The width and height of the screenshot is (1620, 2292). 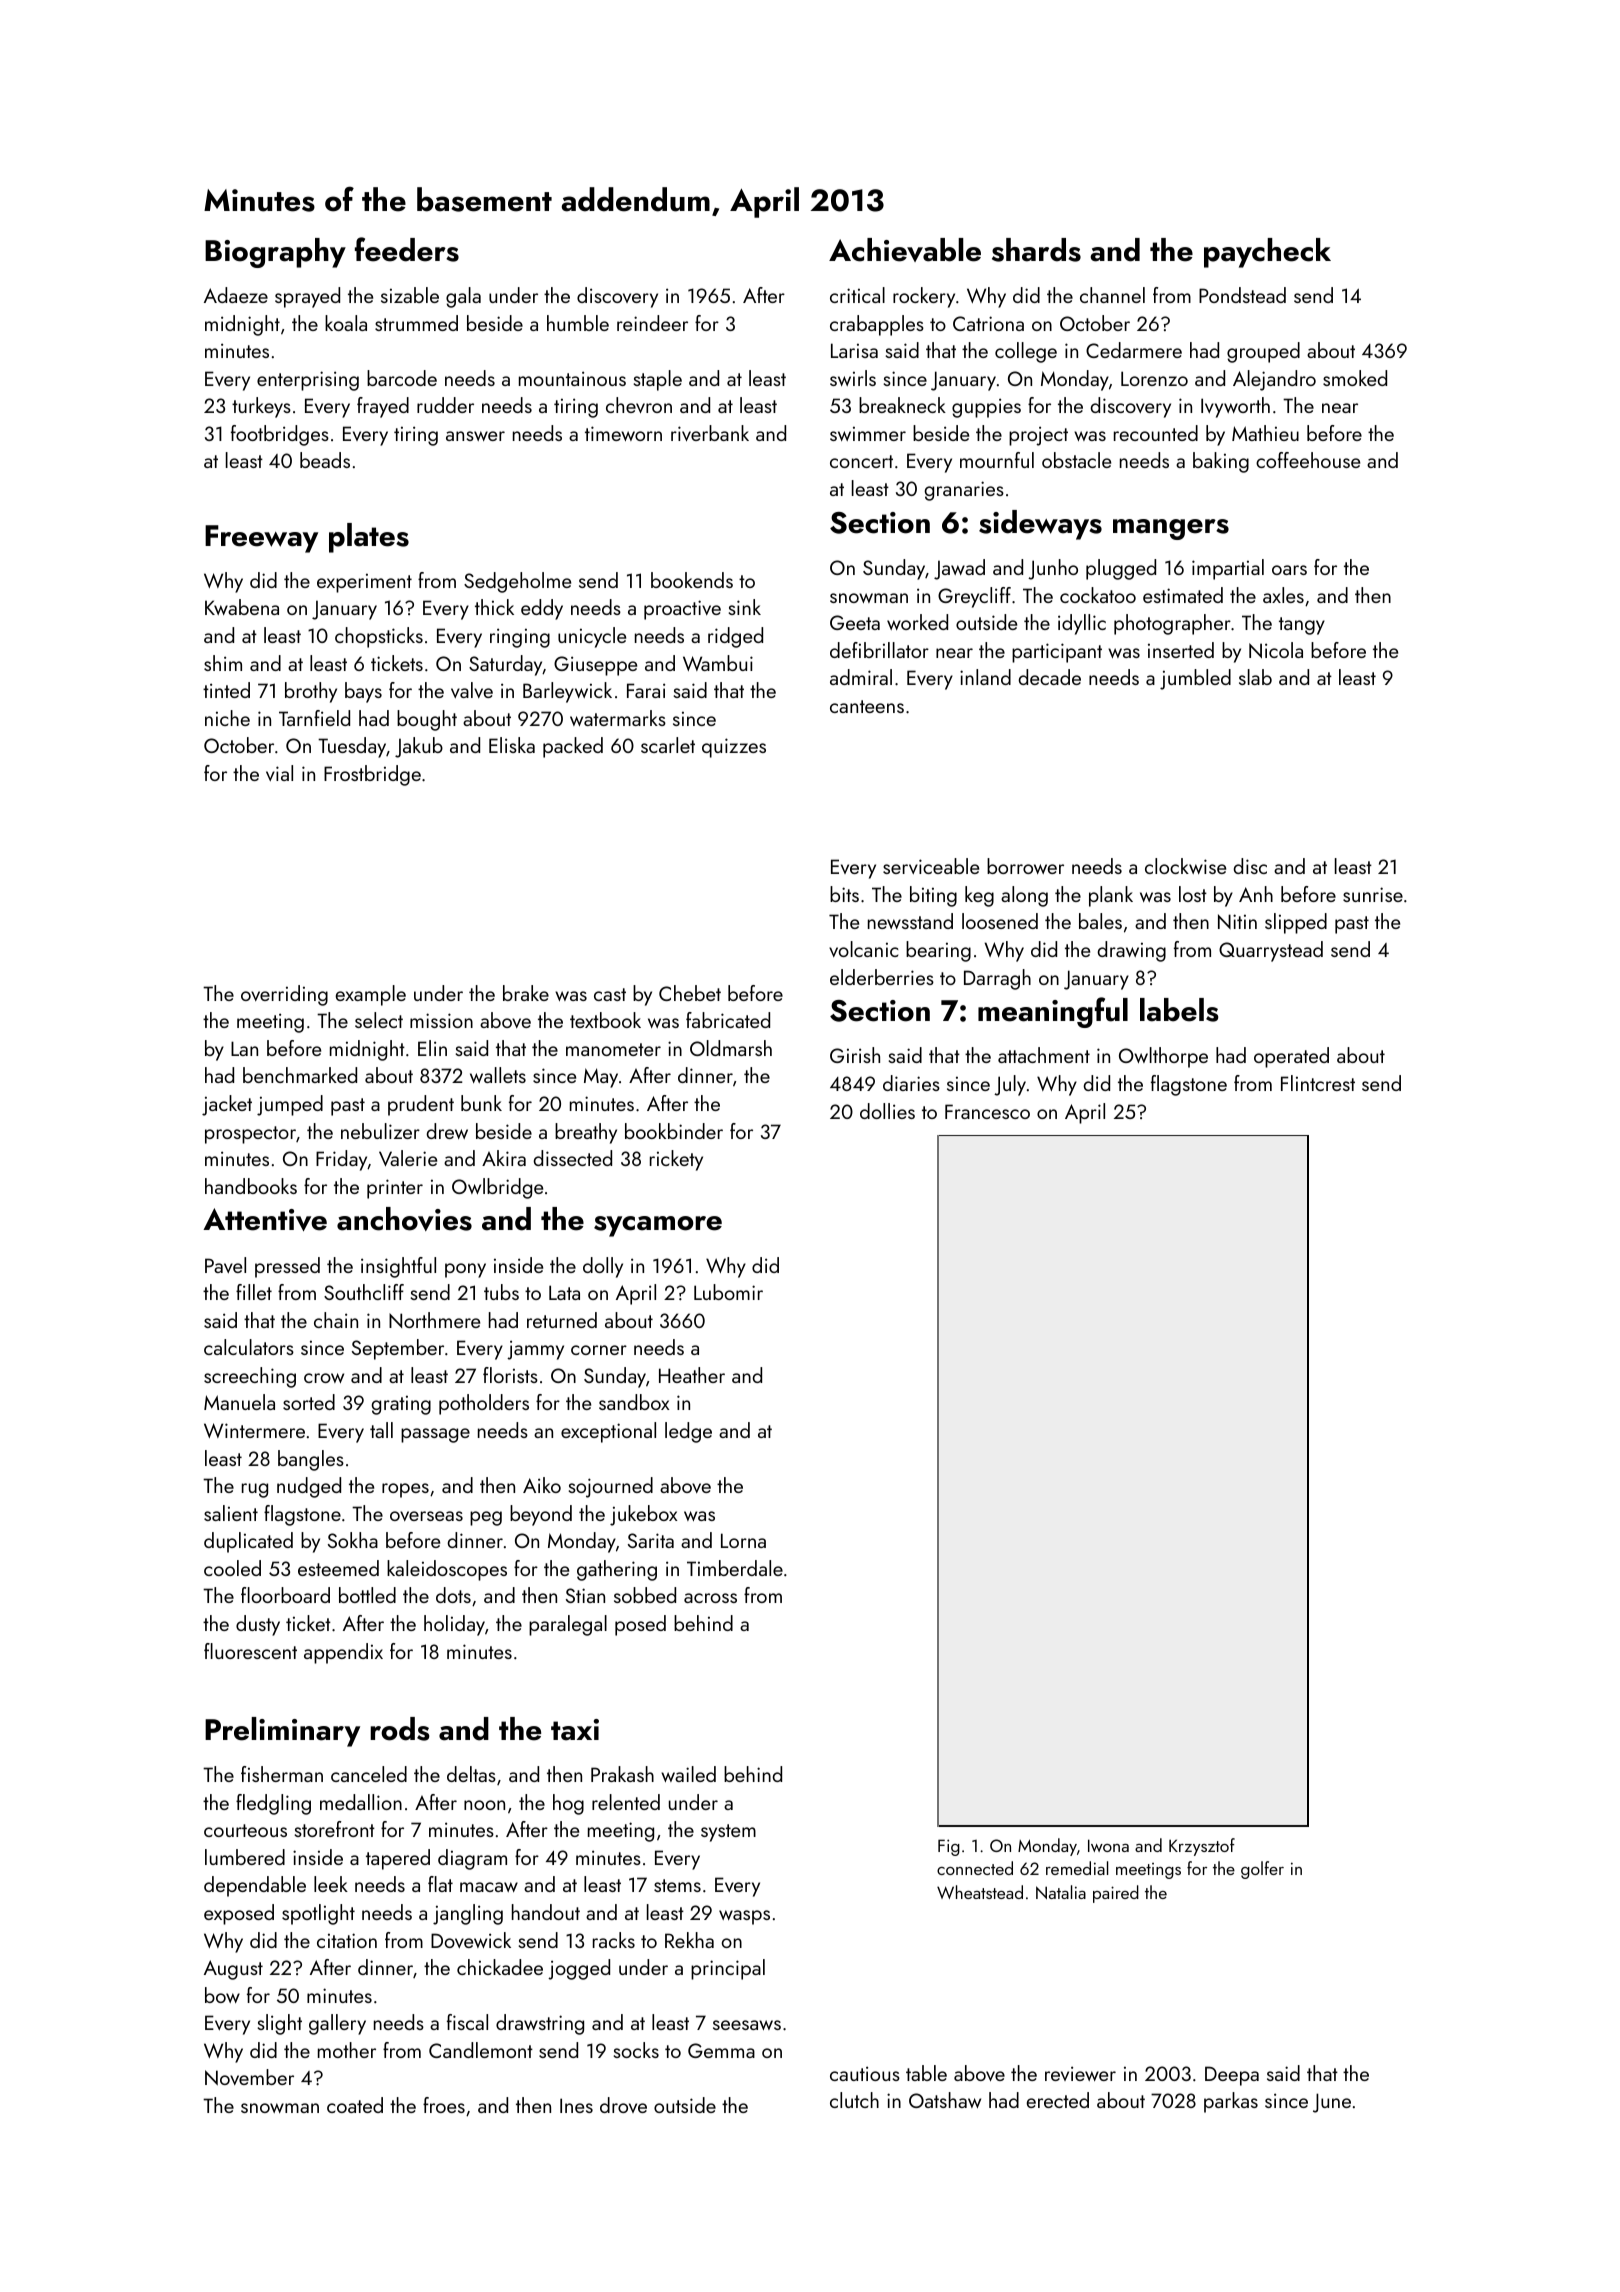 What do you see at coordinates (471, 1774) in the screenshot?
I see `deltas` at bounding box center [471, 1774].
